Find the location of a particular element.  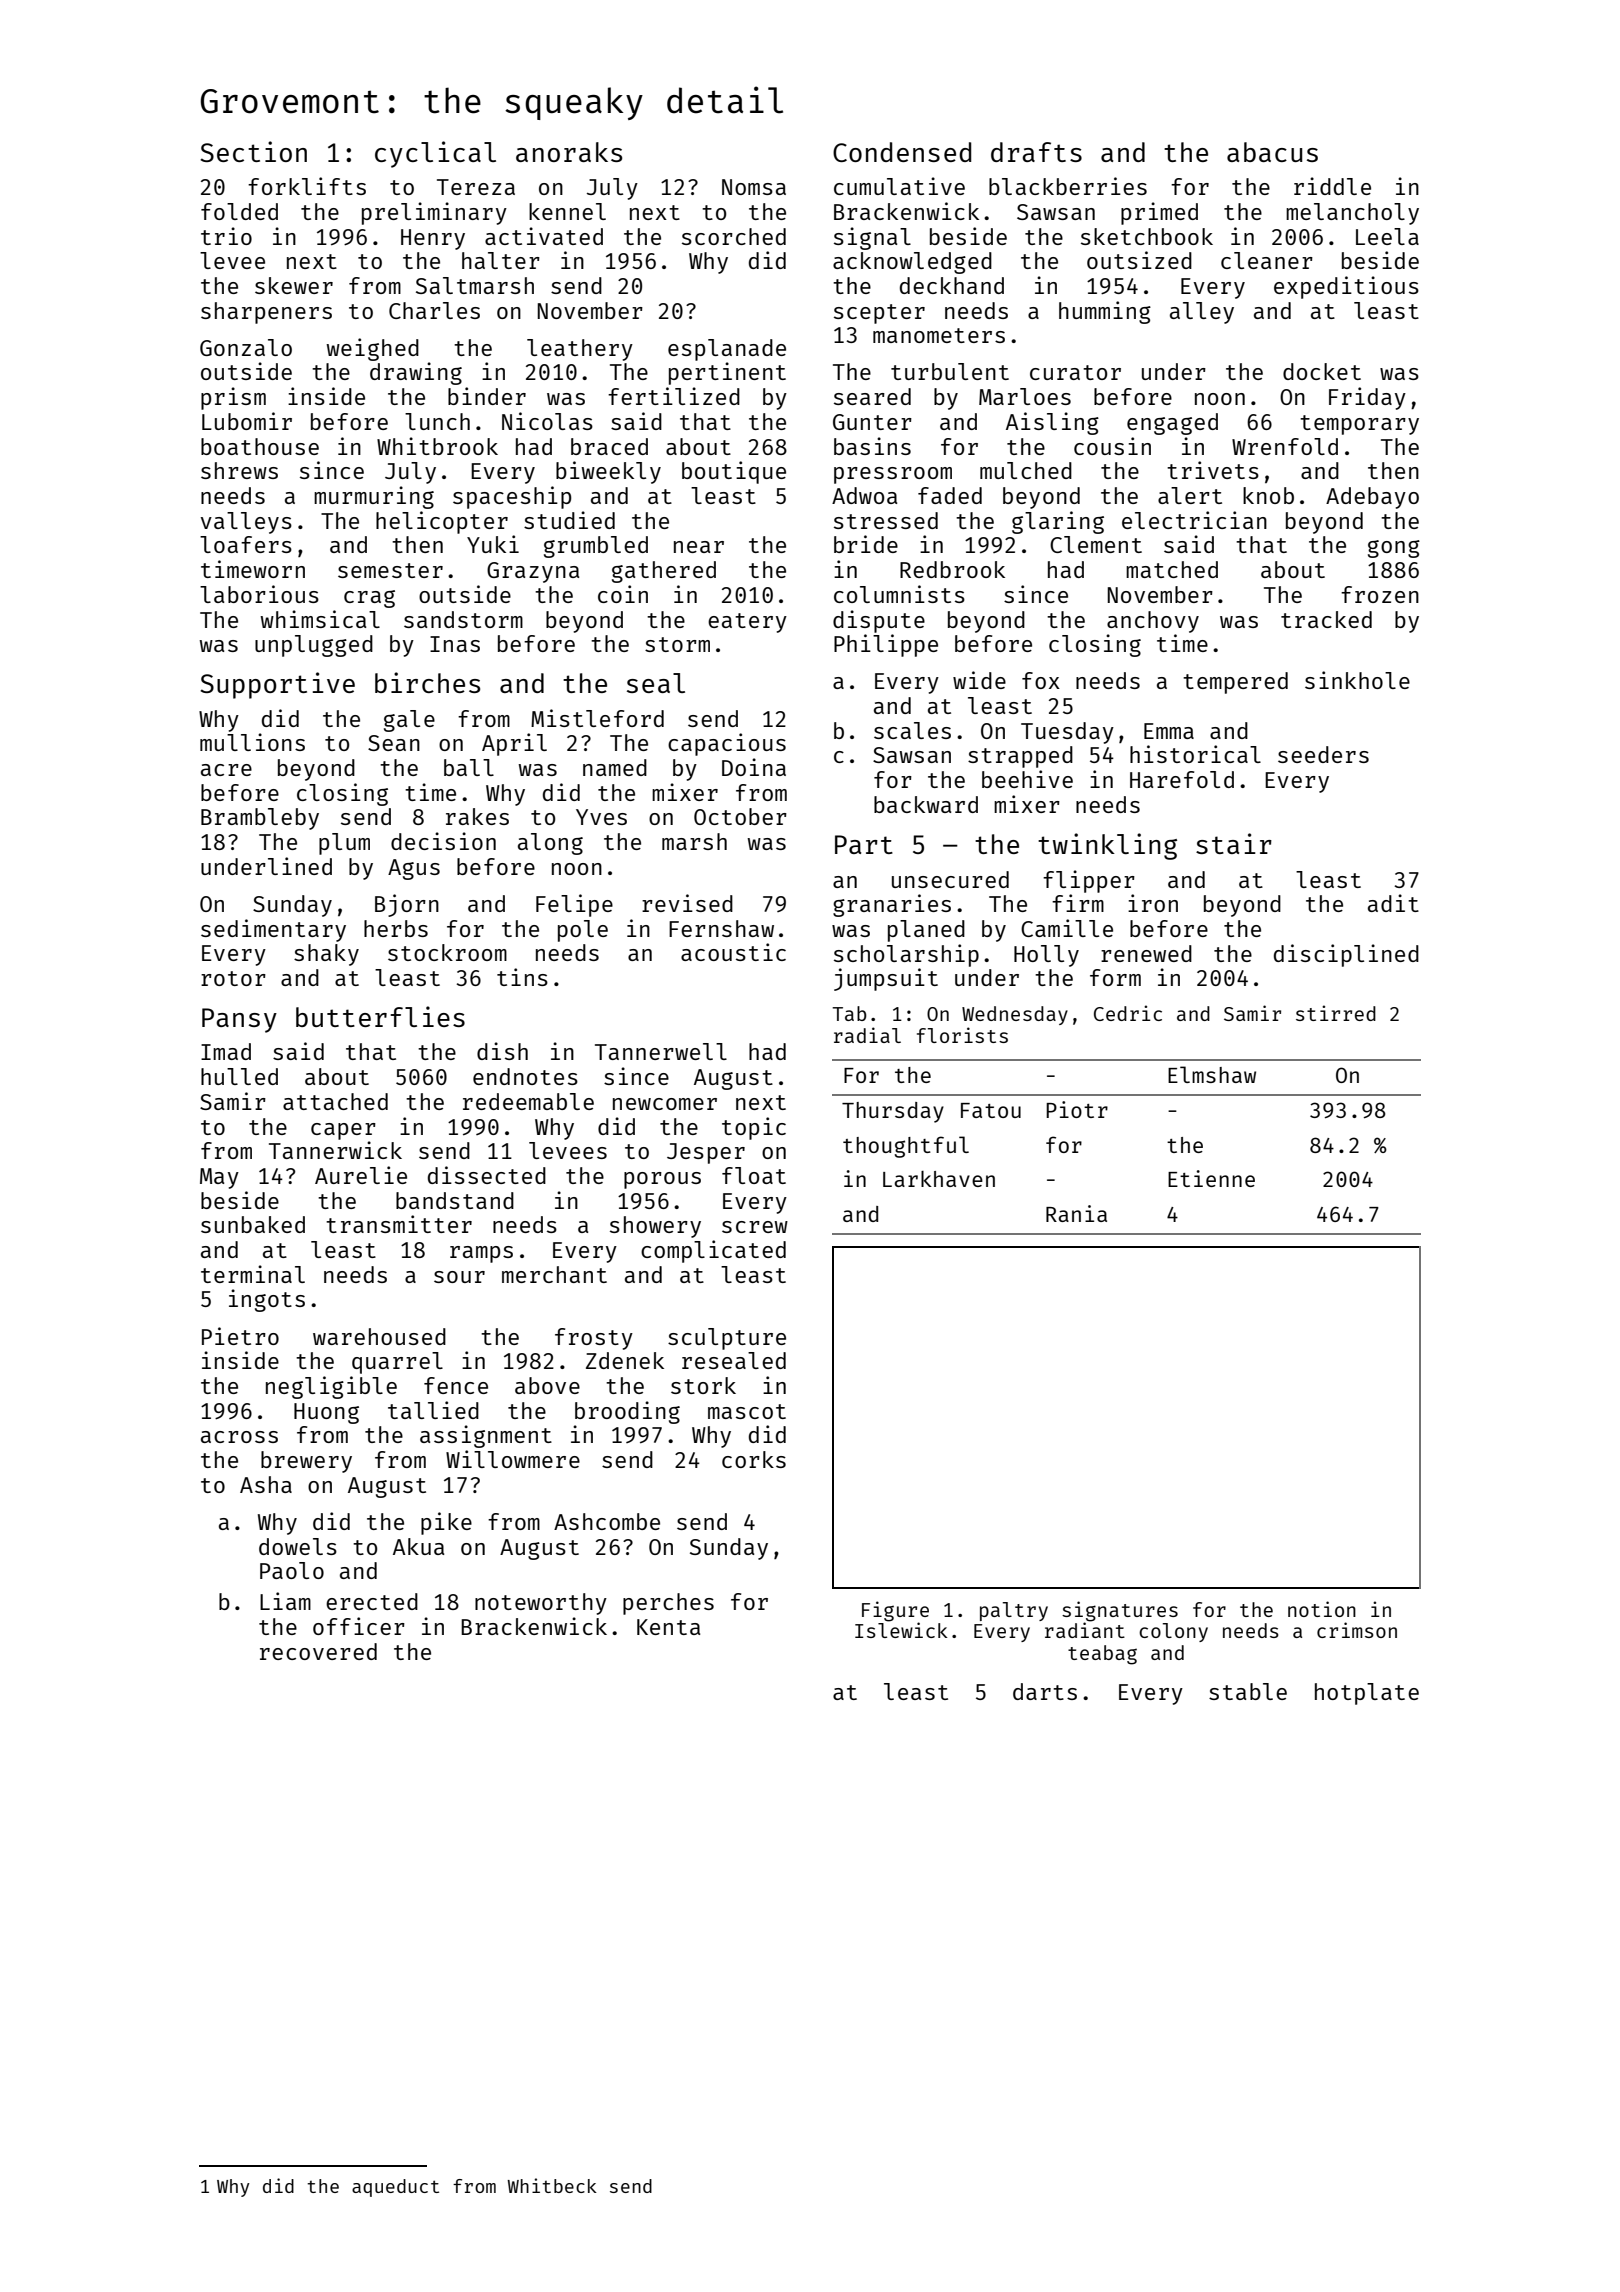

Whitbeck is located at coordinates (552, 2185).
